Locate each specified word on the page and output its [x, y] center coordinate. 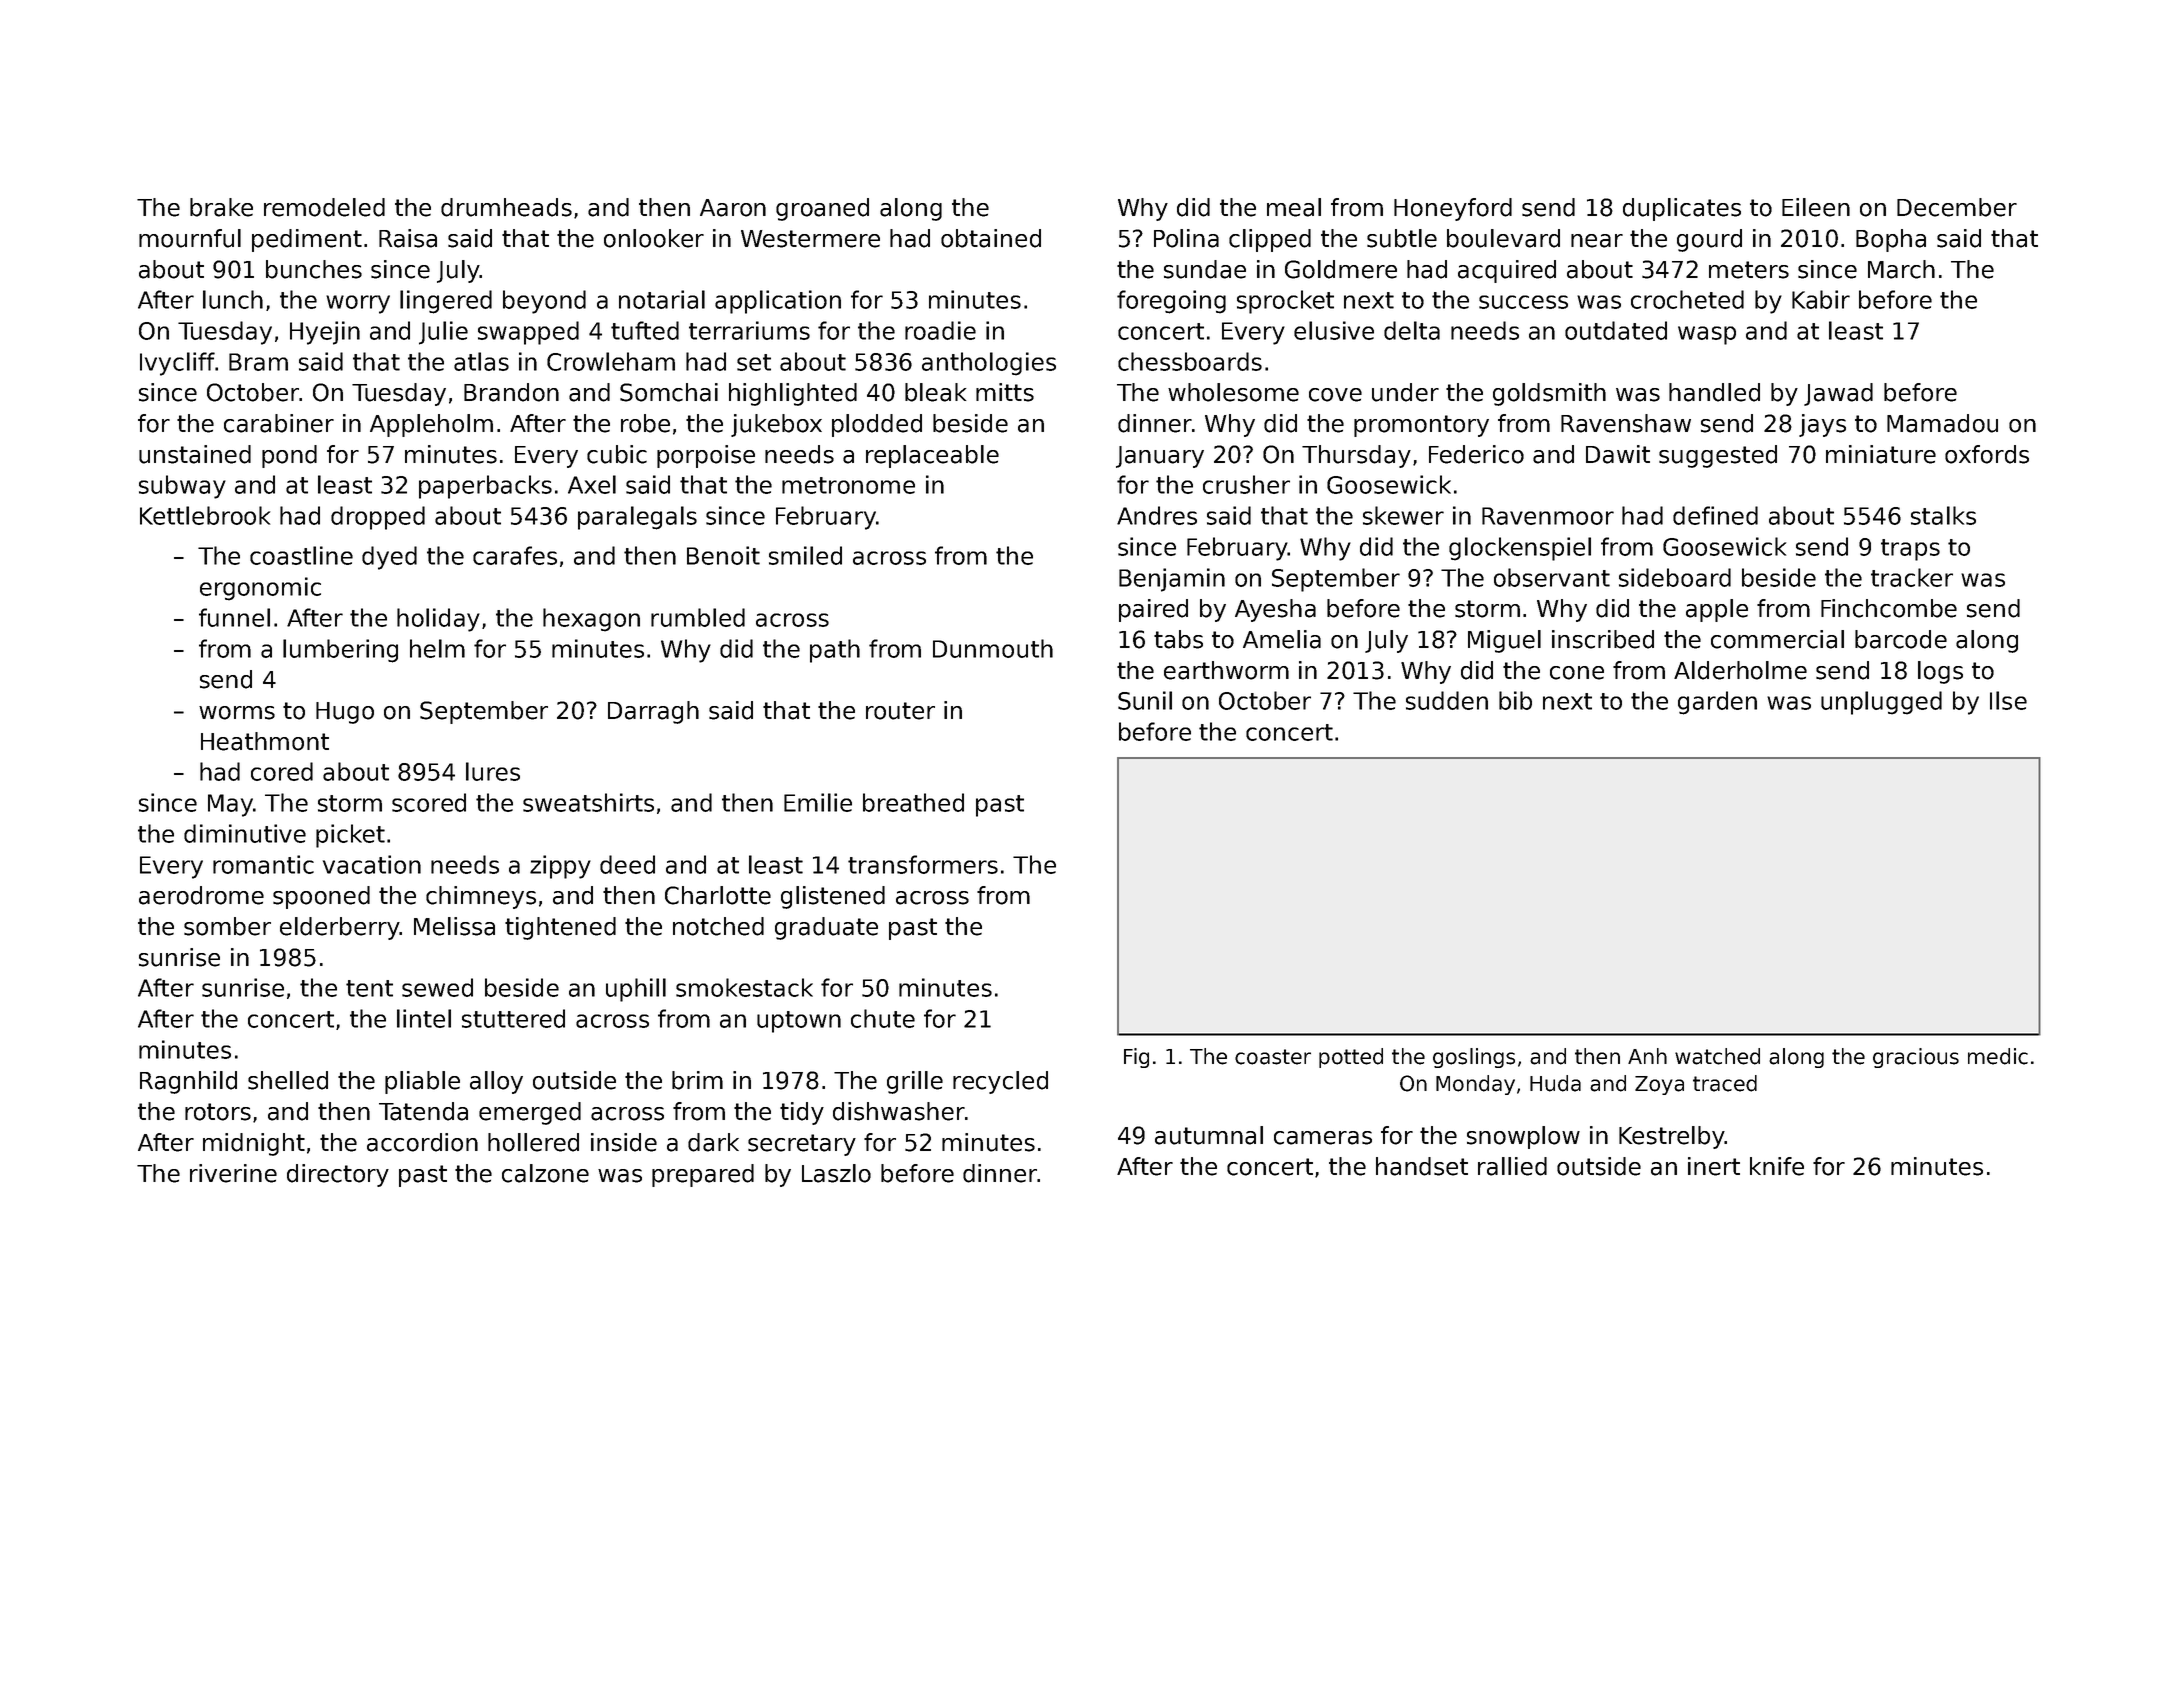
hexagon [591, 620]
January [1160, 457]
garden [1717, 703]
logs [1940, 672]
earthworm [1226, 670]
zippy [560, 867]
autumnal [1209, 1135]
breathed [913, 802]
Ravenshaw [1626, 423]
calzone [545, 1173]
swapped [528, 333]
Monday [1475, 1085]
